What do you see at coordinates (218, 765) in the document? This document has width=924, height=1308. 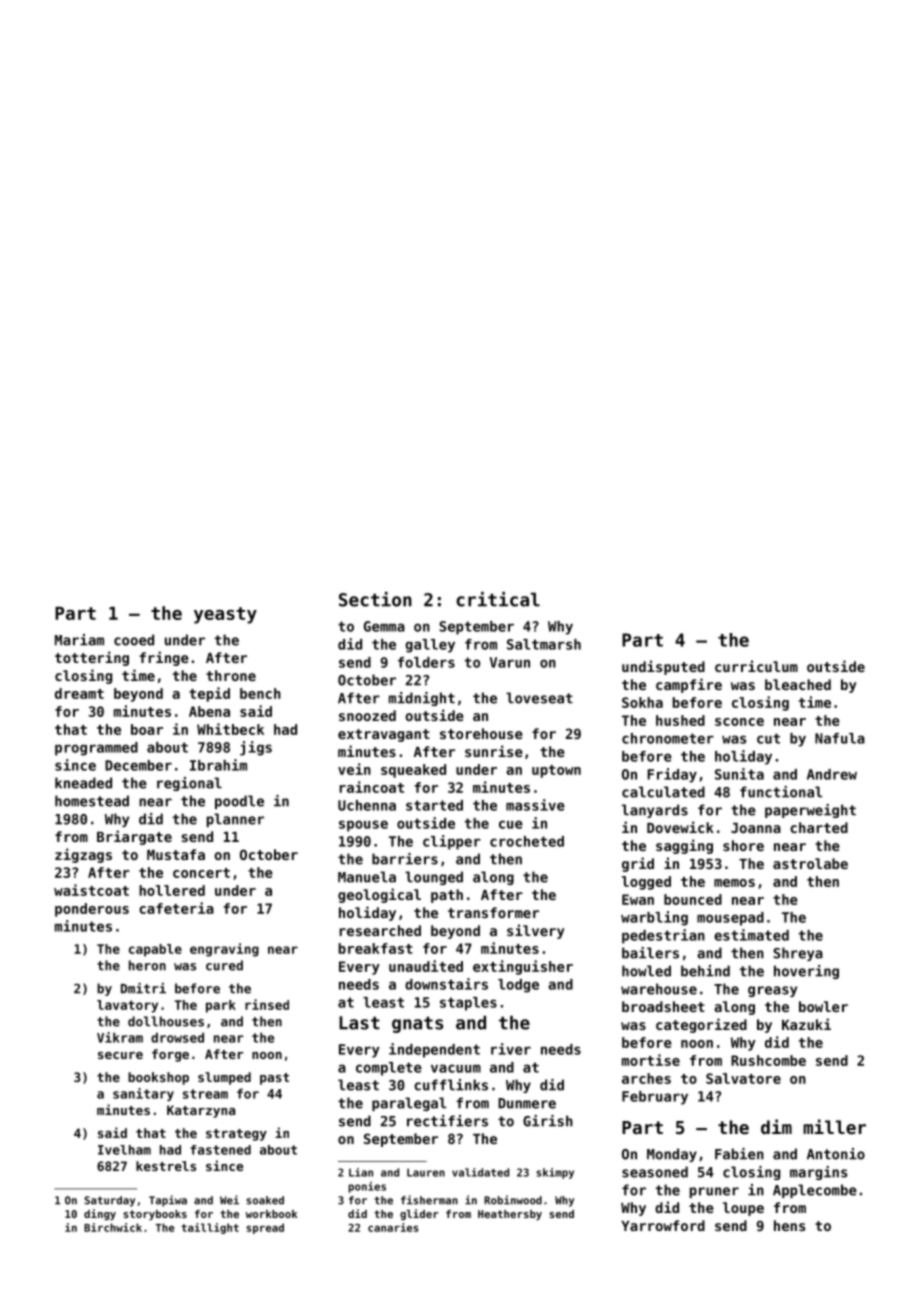 I see `Ibrahim` at bounding box center [218, 765].
